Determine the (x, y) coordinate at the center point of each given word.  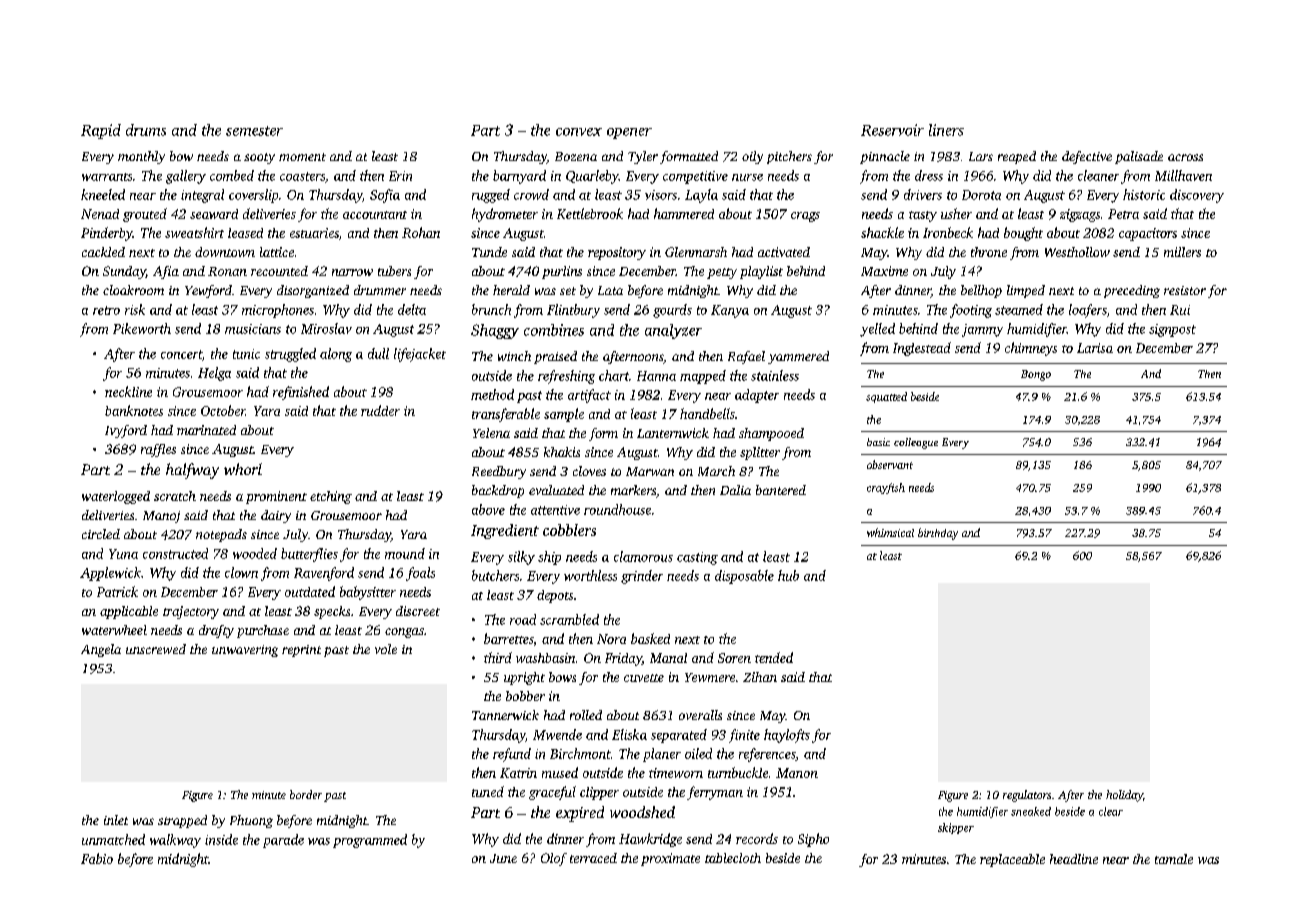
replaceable (1012, 860)
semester (254, 131)
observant (890, 464)
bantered (781, 490)
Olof (554, 859)
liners (946, 130)
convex (579, 132)
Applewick (110, 574)
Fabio (97, 858)
